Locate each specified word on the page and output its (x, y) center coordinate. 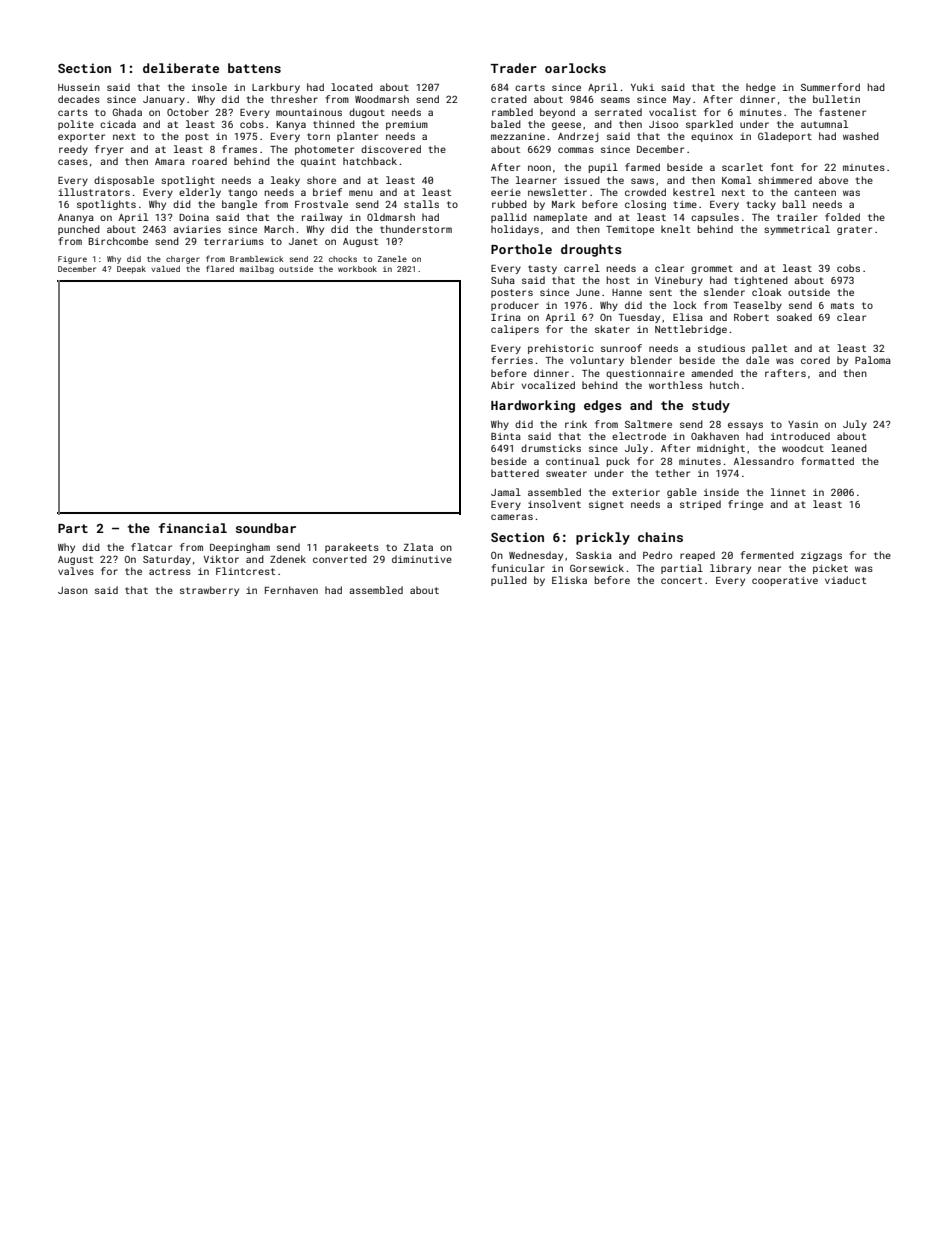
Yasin (803, 424)
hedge (761, 88)
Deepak (131, 270)
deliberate (181, 68)
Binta (506, 436)
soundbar (266, 528)
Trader (513, 68)
